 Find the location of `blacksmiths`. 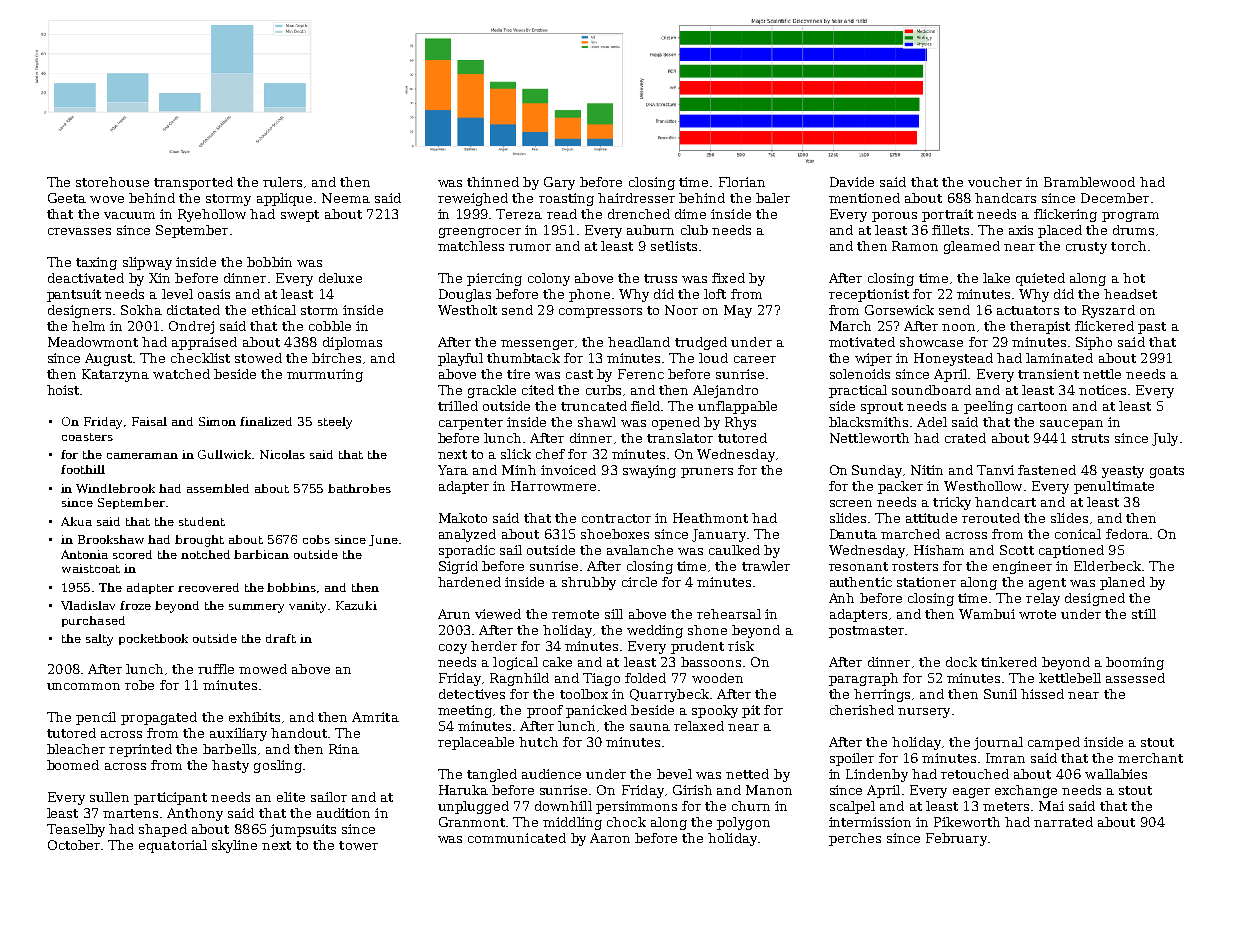

blacksmiths is located at coordinates (868, 422).
